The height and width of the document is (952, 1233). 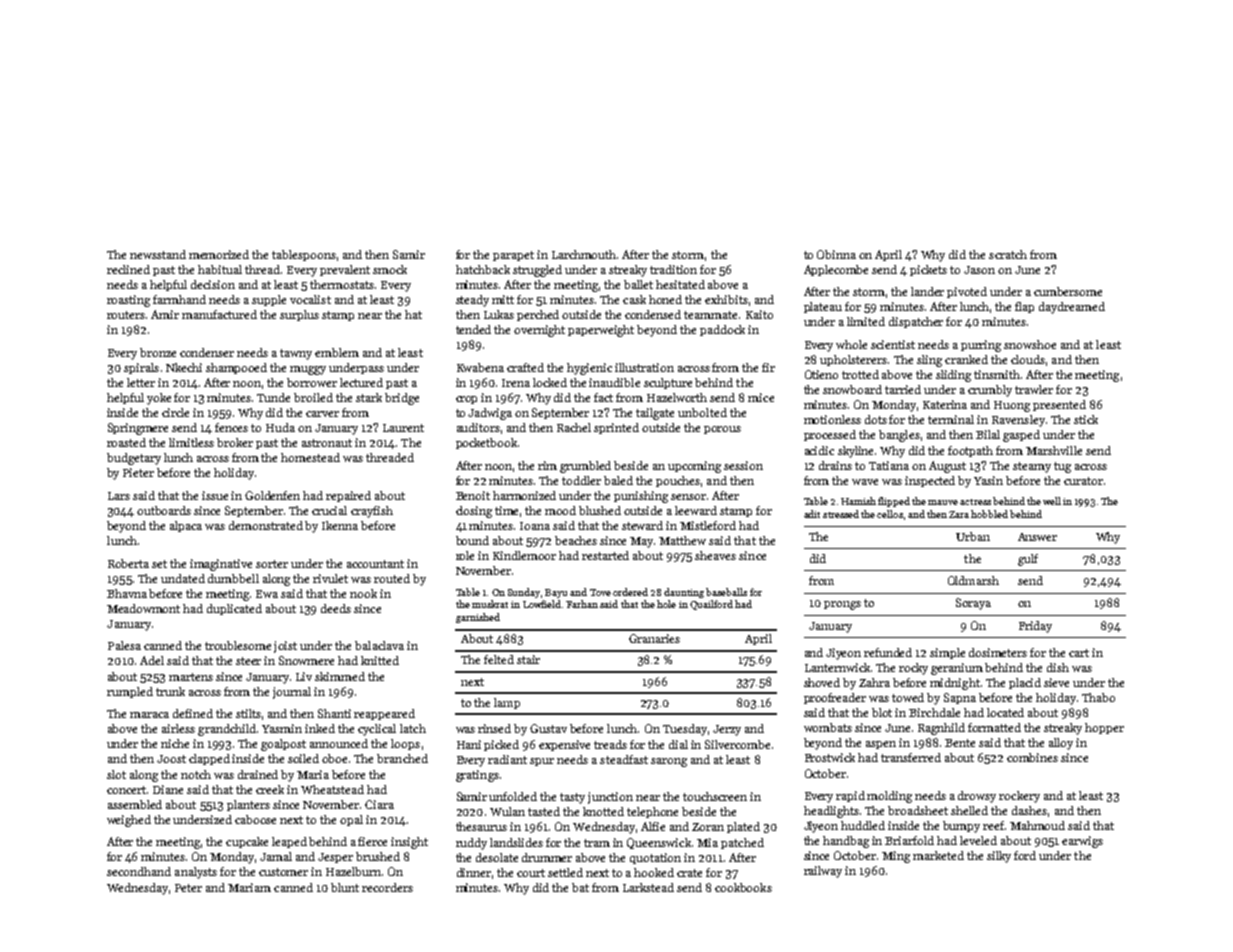 I want to click on Granaries, so click(x=654, y=638).
